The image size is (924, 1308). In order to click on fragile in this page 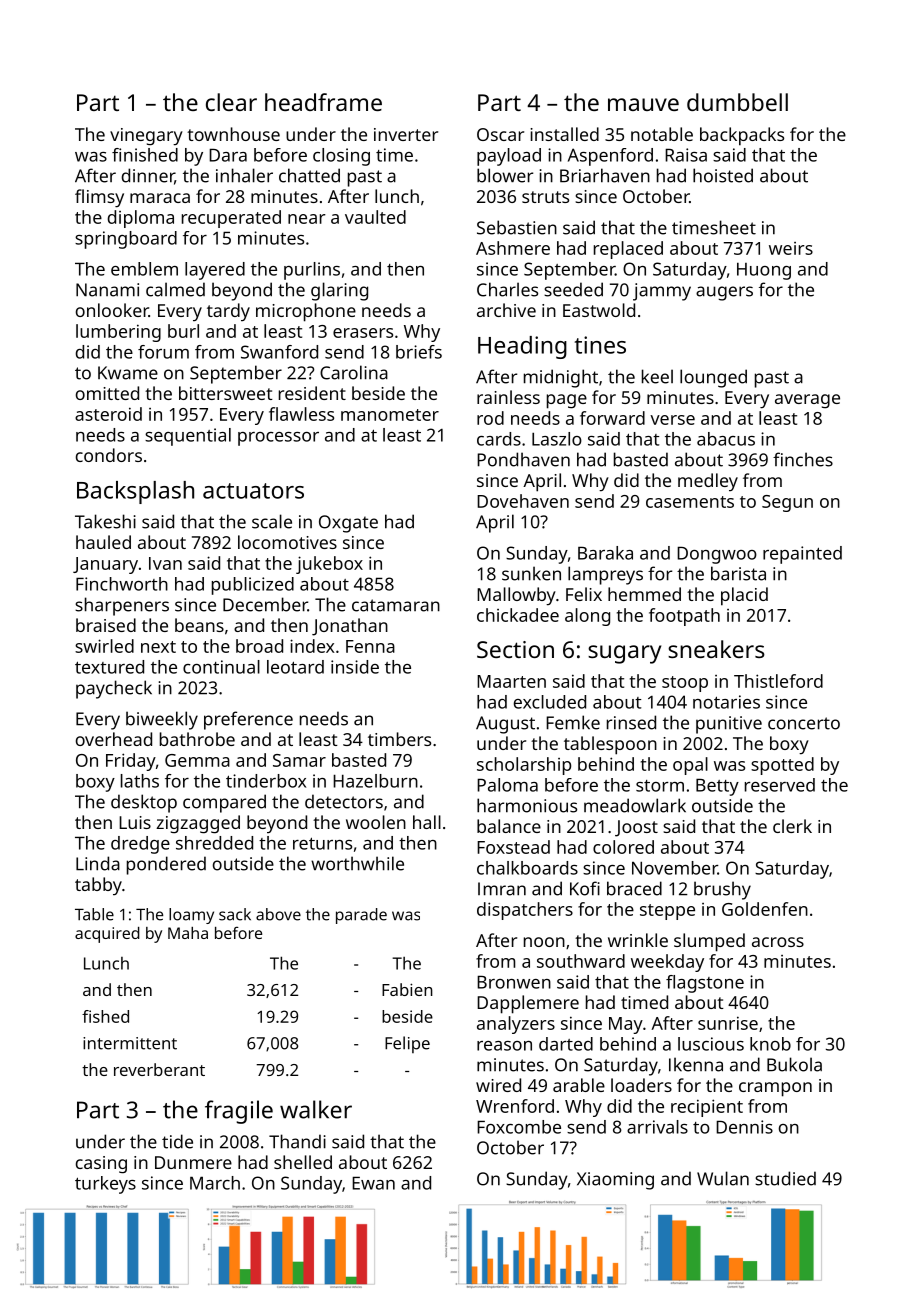, I will do `click(239, 1112)`.
